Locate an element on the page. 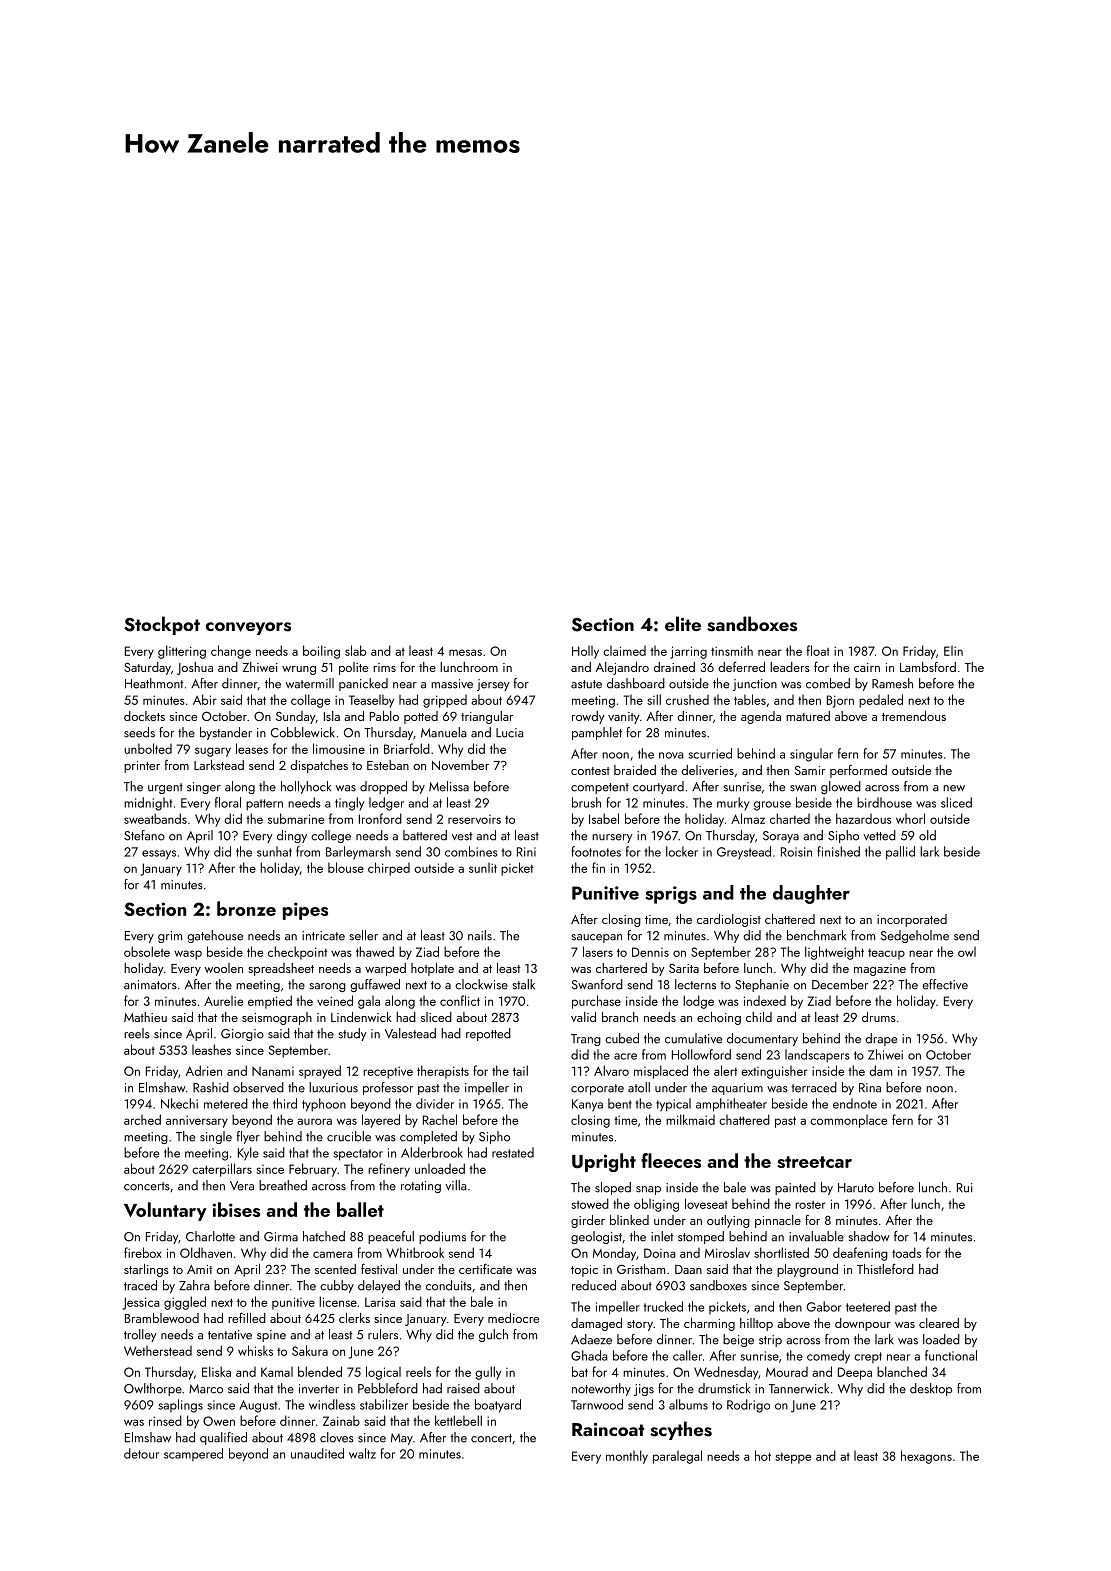 The width and height of the image is (1111, 1571). jigs is located at coordinates (644, 1390).
